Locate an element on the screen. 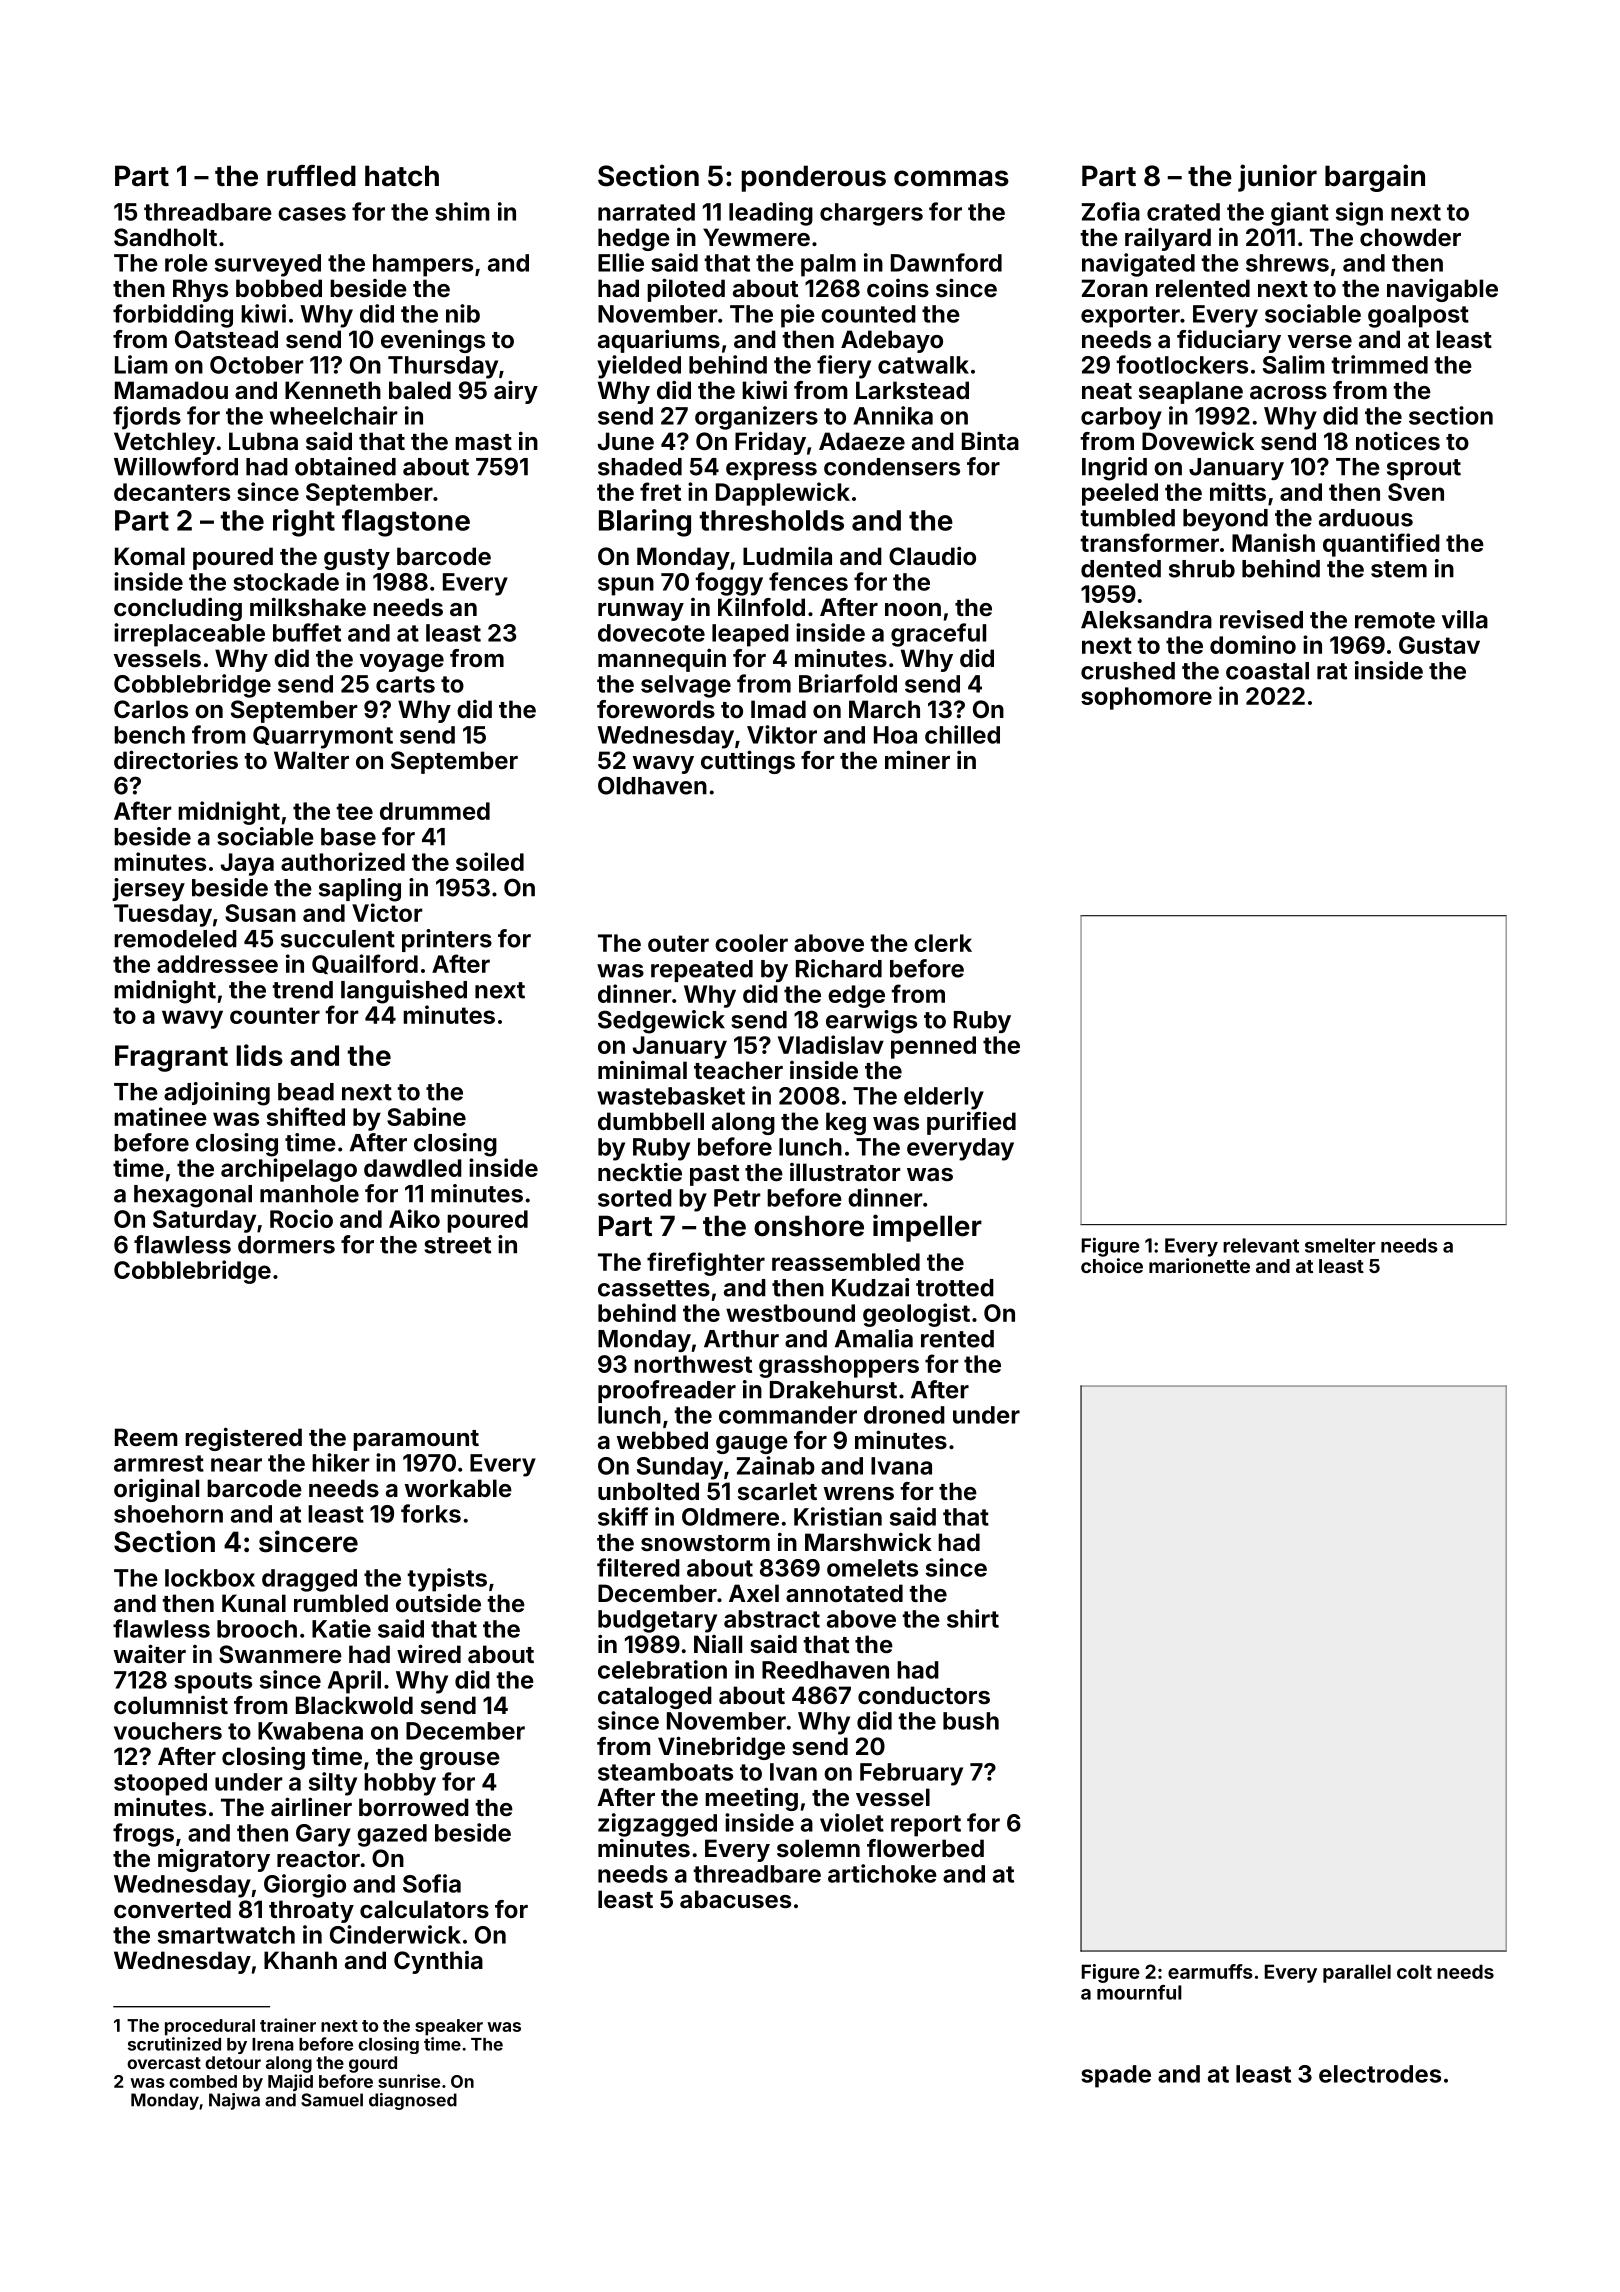 This screenshot has height=2292, width=1620. decanters is located at coordinates (172, 492).
